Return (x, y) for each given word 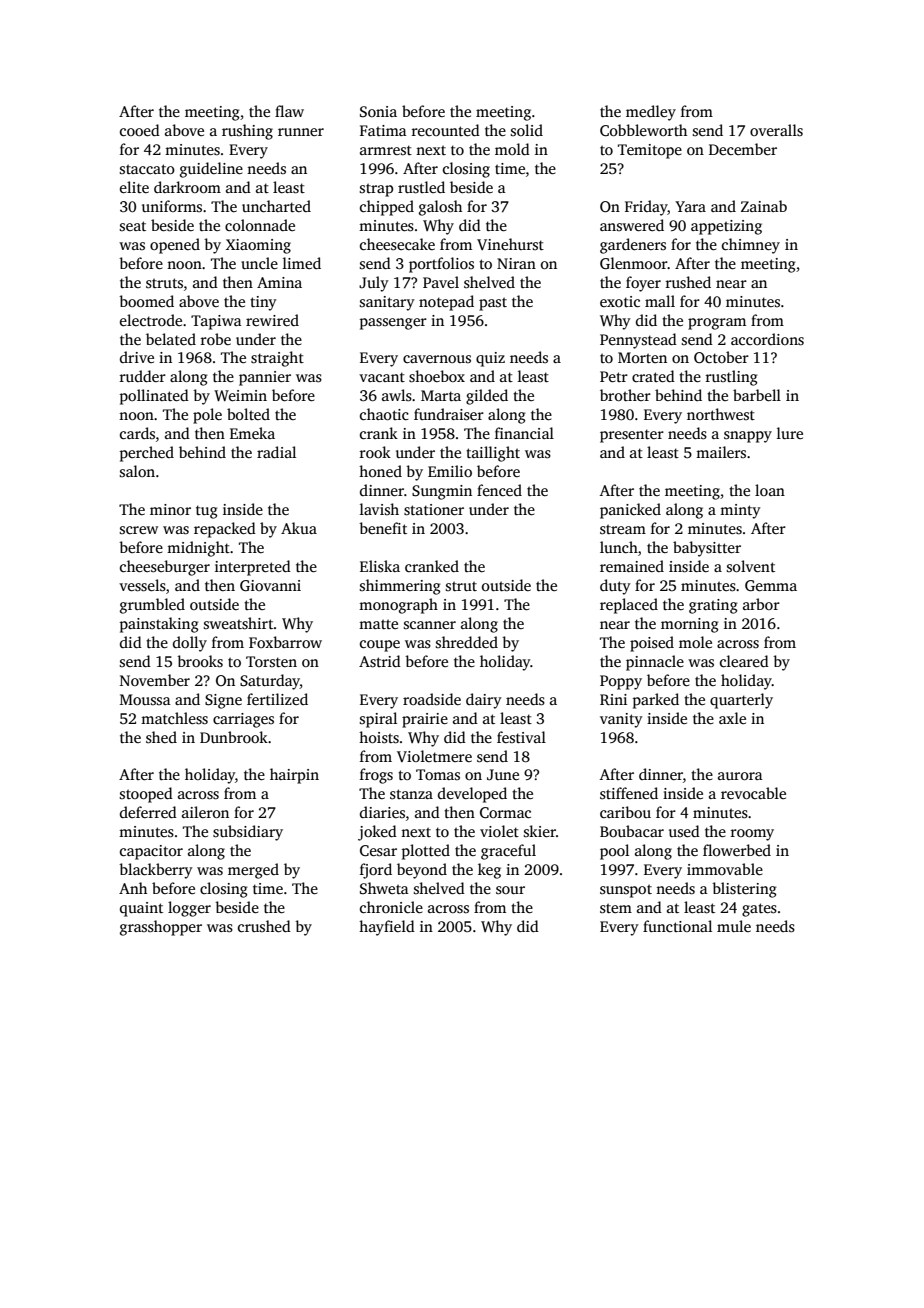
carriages (243, 720)
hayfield (387, 928)
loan (770, 490)
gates (759, 910)
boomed (146, 301)
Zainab (764, 206)
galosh (440, 208)
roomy (752, 835)
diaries (382, 812)
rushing (247, 132)
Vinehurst (510, 244)
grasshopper (161, 928)
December (743, 149)
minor (170, 509)
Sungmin (442, 492)
